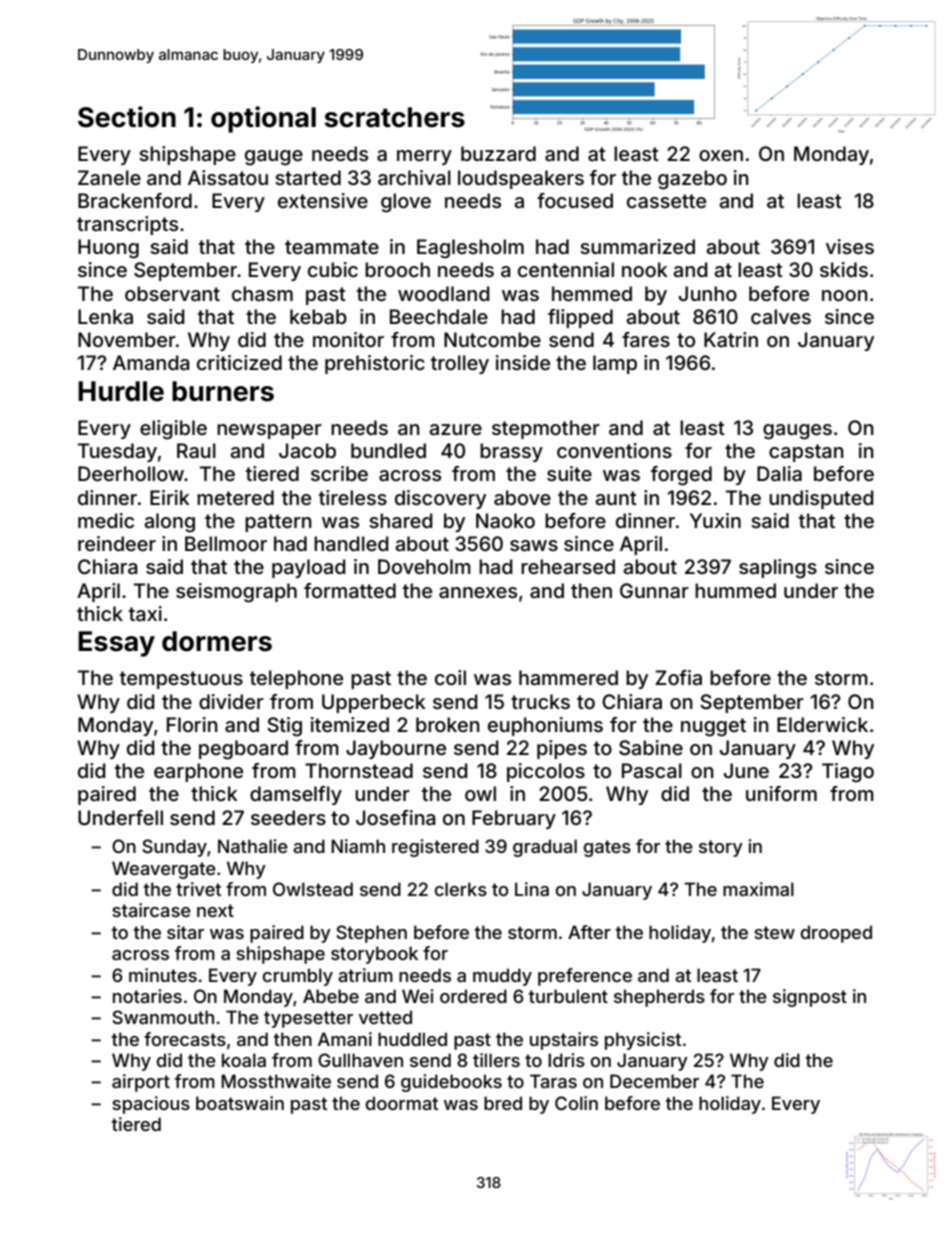 The height and width of the page is (1233, 952). I want to click on hemmed, so click(592, 293).
